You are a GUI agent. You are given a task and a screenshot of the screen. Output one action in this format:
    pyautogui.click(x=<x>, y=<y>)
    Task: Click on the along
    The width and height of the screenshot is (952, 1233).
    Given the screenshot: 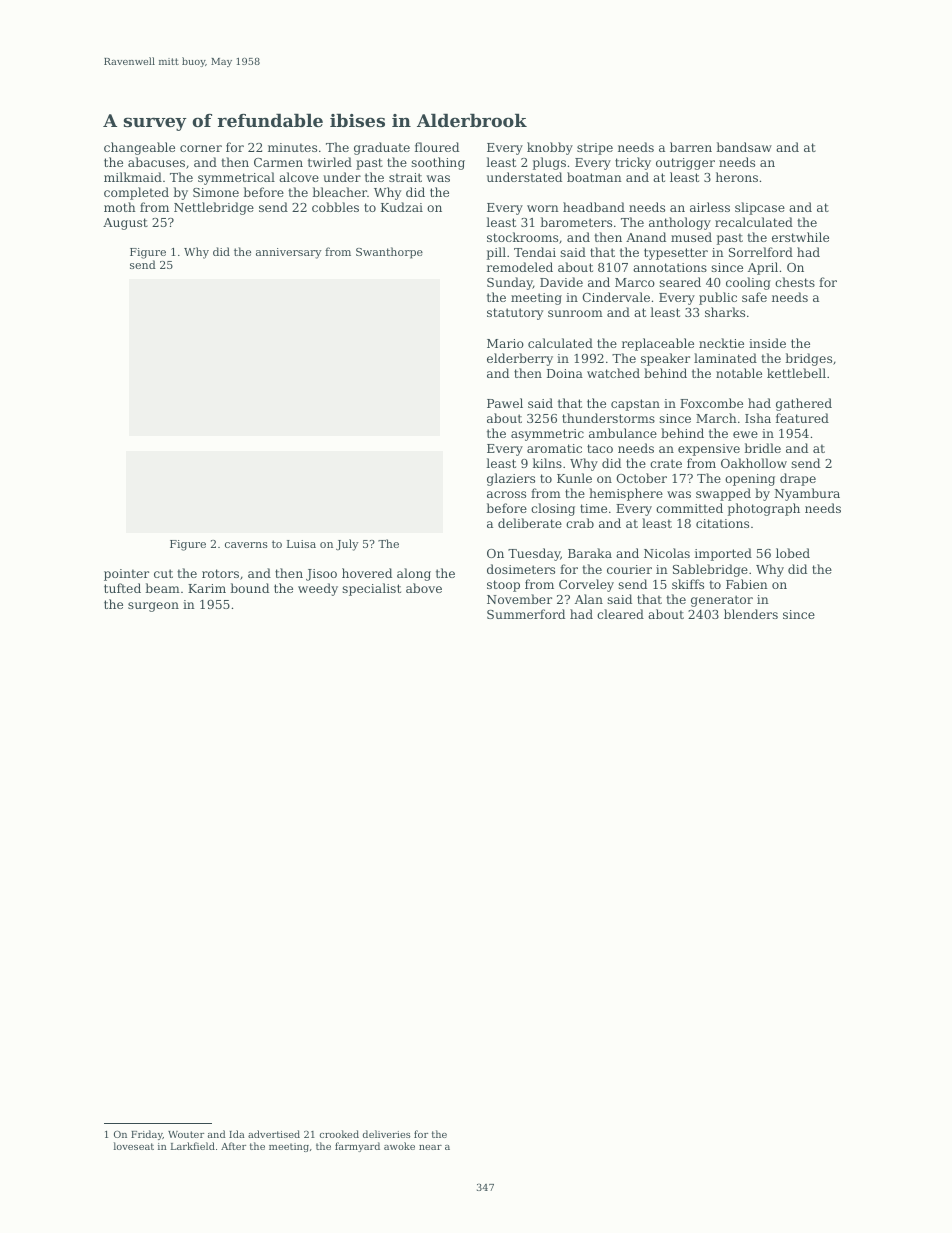 What is the action you would take?
    pyautogui.click(x=414, y=574)
